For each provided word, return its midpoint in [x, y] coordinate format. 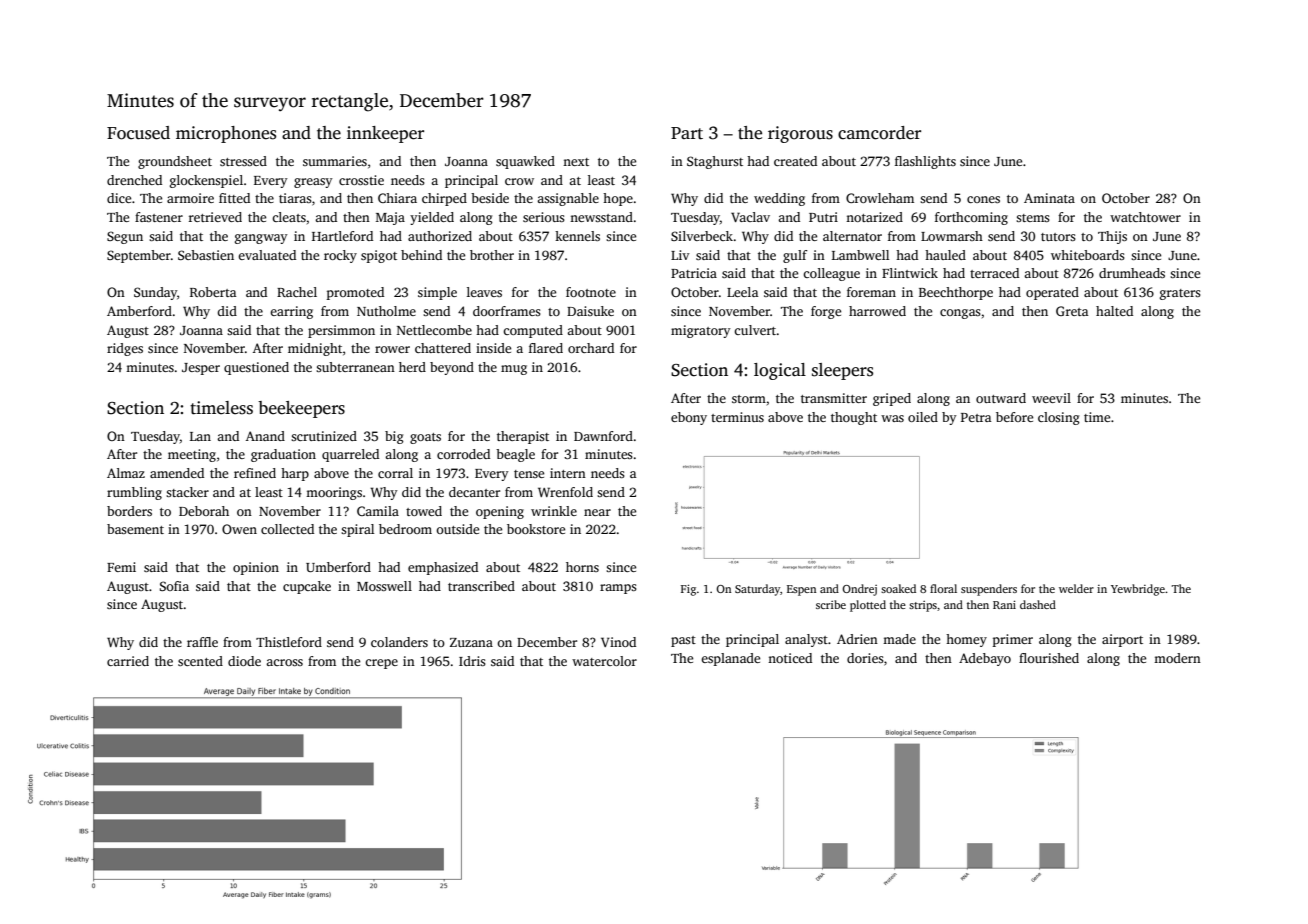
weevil [1051, 398]
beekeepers [301, 409]
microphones [226, 134]
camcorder [879, 133]
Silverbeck [702, 236]
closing [1059, 418]
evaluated [267, 255]
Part [687, 133]
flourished [1049, 658]
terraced [994, 273]
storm [749, 399]
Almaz [126, 473]
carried [128, 661]
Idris [472, 661]
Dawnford [603, 436]
